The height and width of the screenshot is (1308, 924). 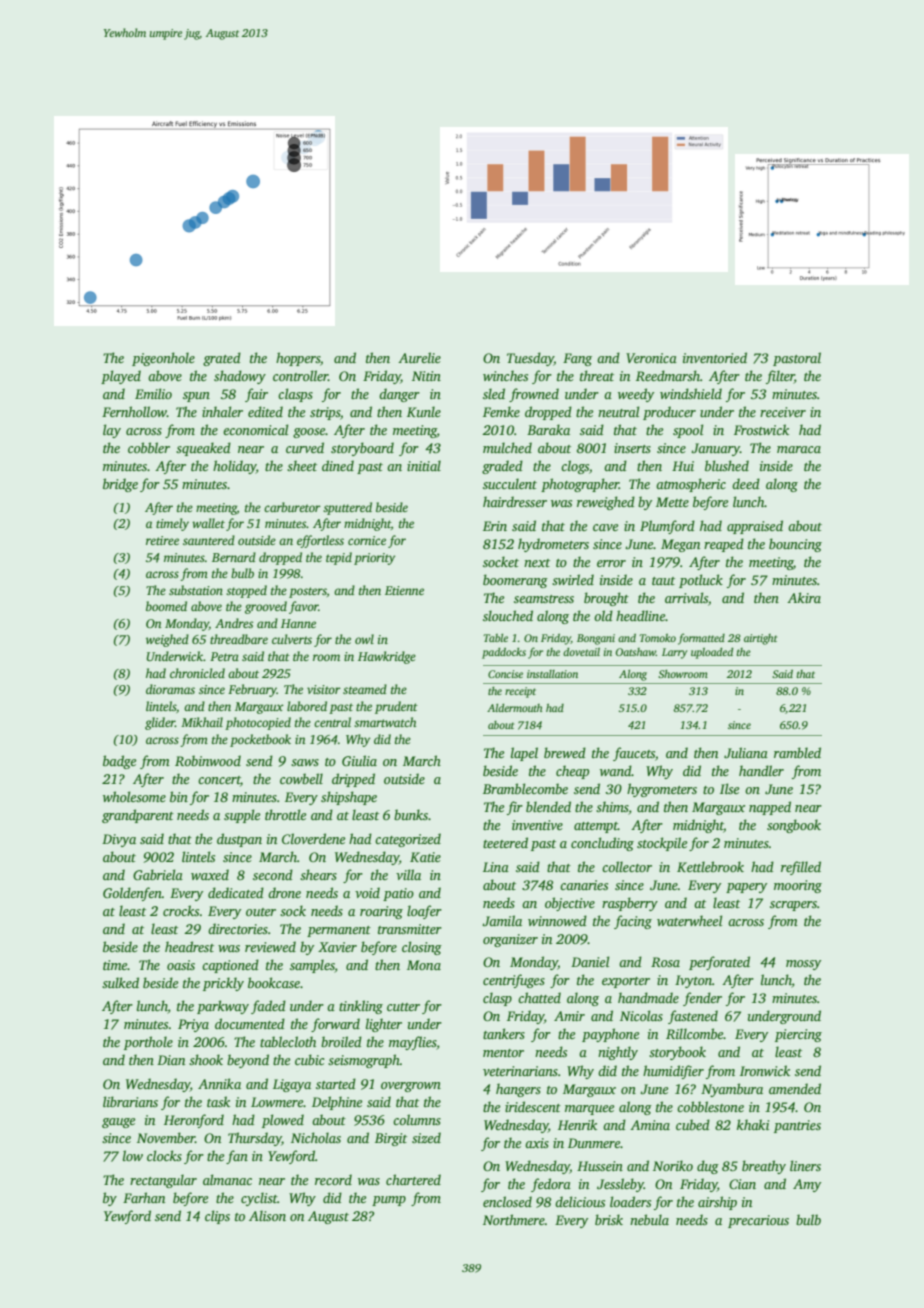 What do you see at coordinates (795, 545) in the screenshot?
I see `bouncing` at bounding box center [795, 545].
